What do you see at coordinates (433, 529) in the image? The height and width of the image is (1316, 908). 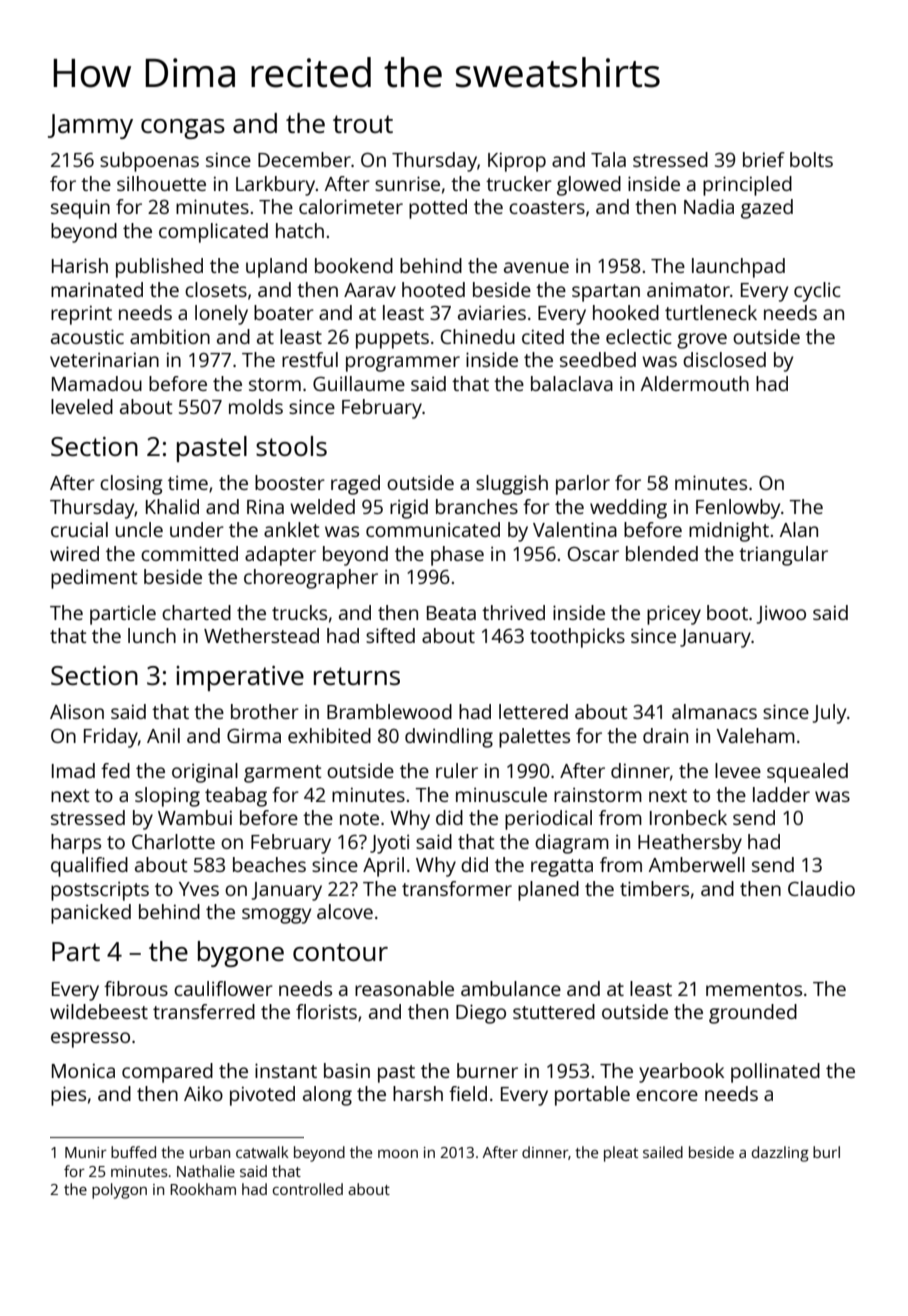 I see `communicated` at bounding box center [433, 529].
